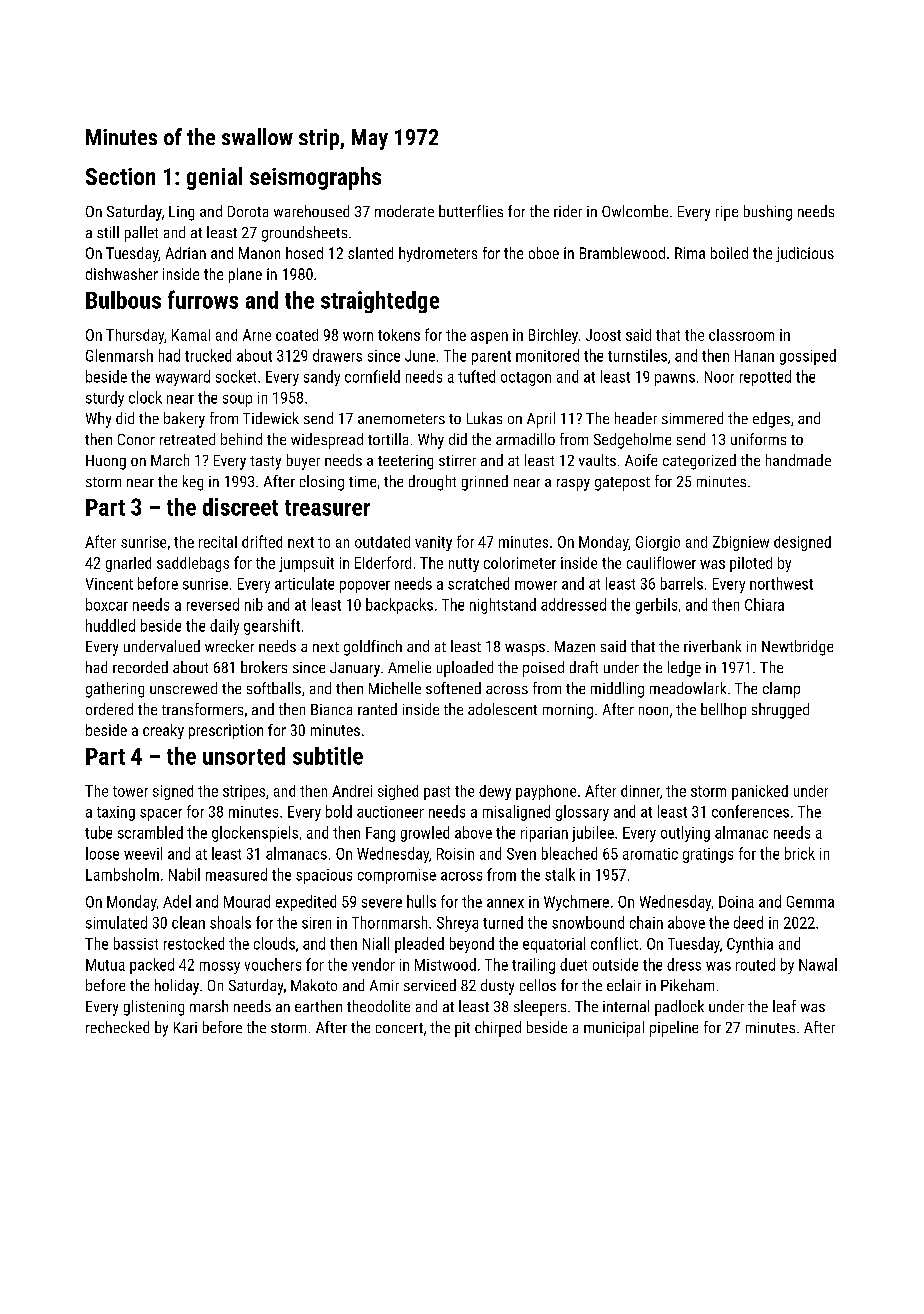 This page has width=924, height=1314. I want to click on Huong, so click(106, 462).
